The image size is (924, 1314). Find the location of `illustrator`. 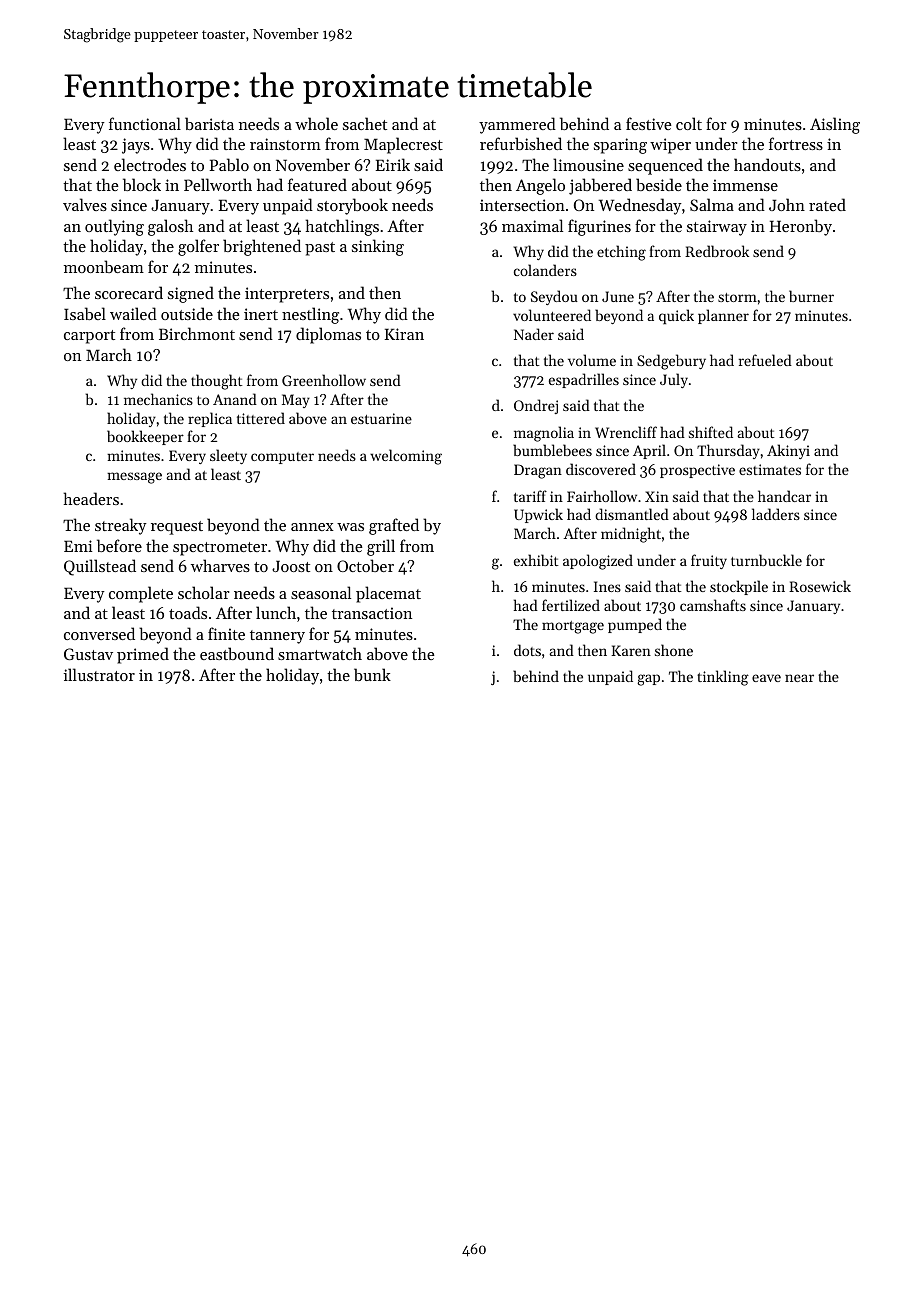

illustrator is located at coordinates (99, 674).
